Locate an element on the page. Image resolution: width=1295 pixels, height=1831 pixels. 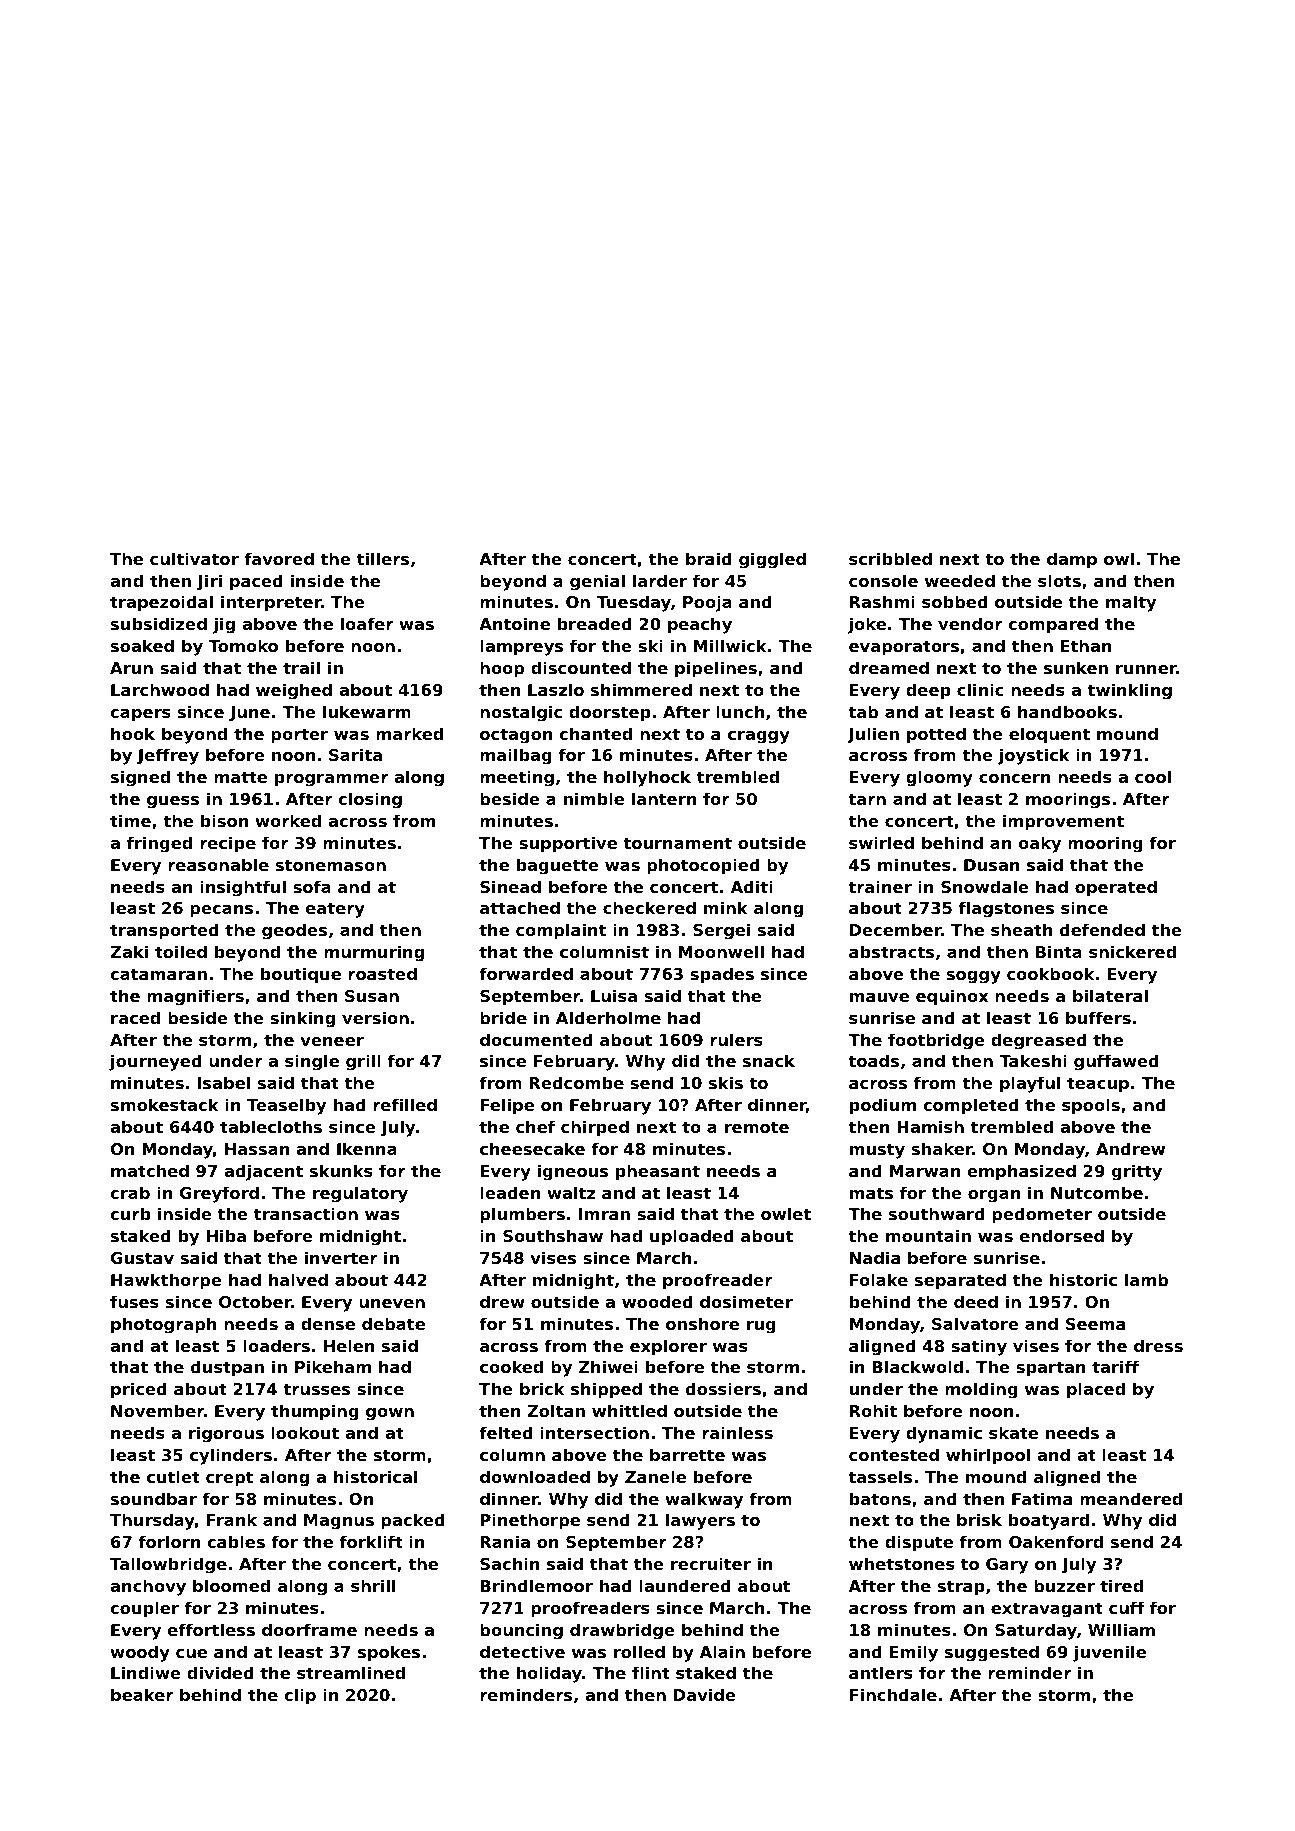
dosimeter is located at coordinates (746, 1301).
